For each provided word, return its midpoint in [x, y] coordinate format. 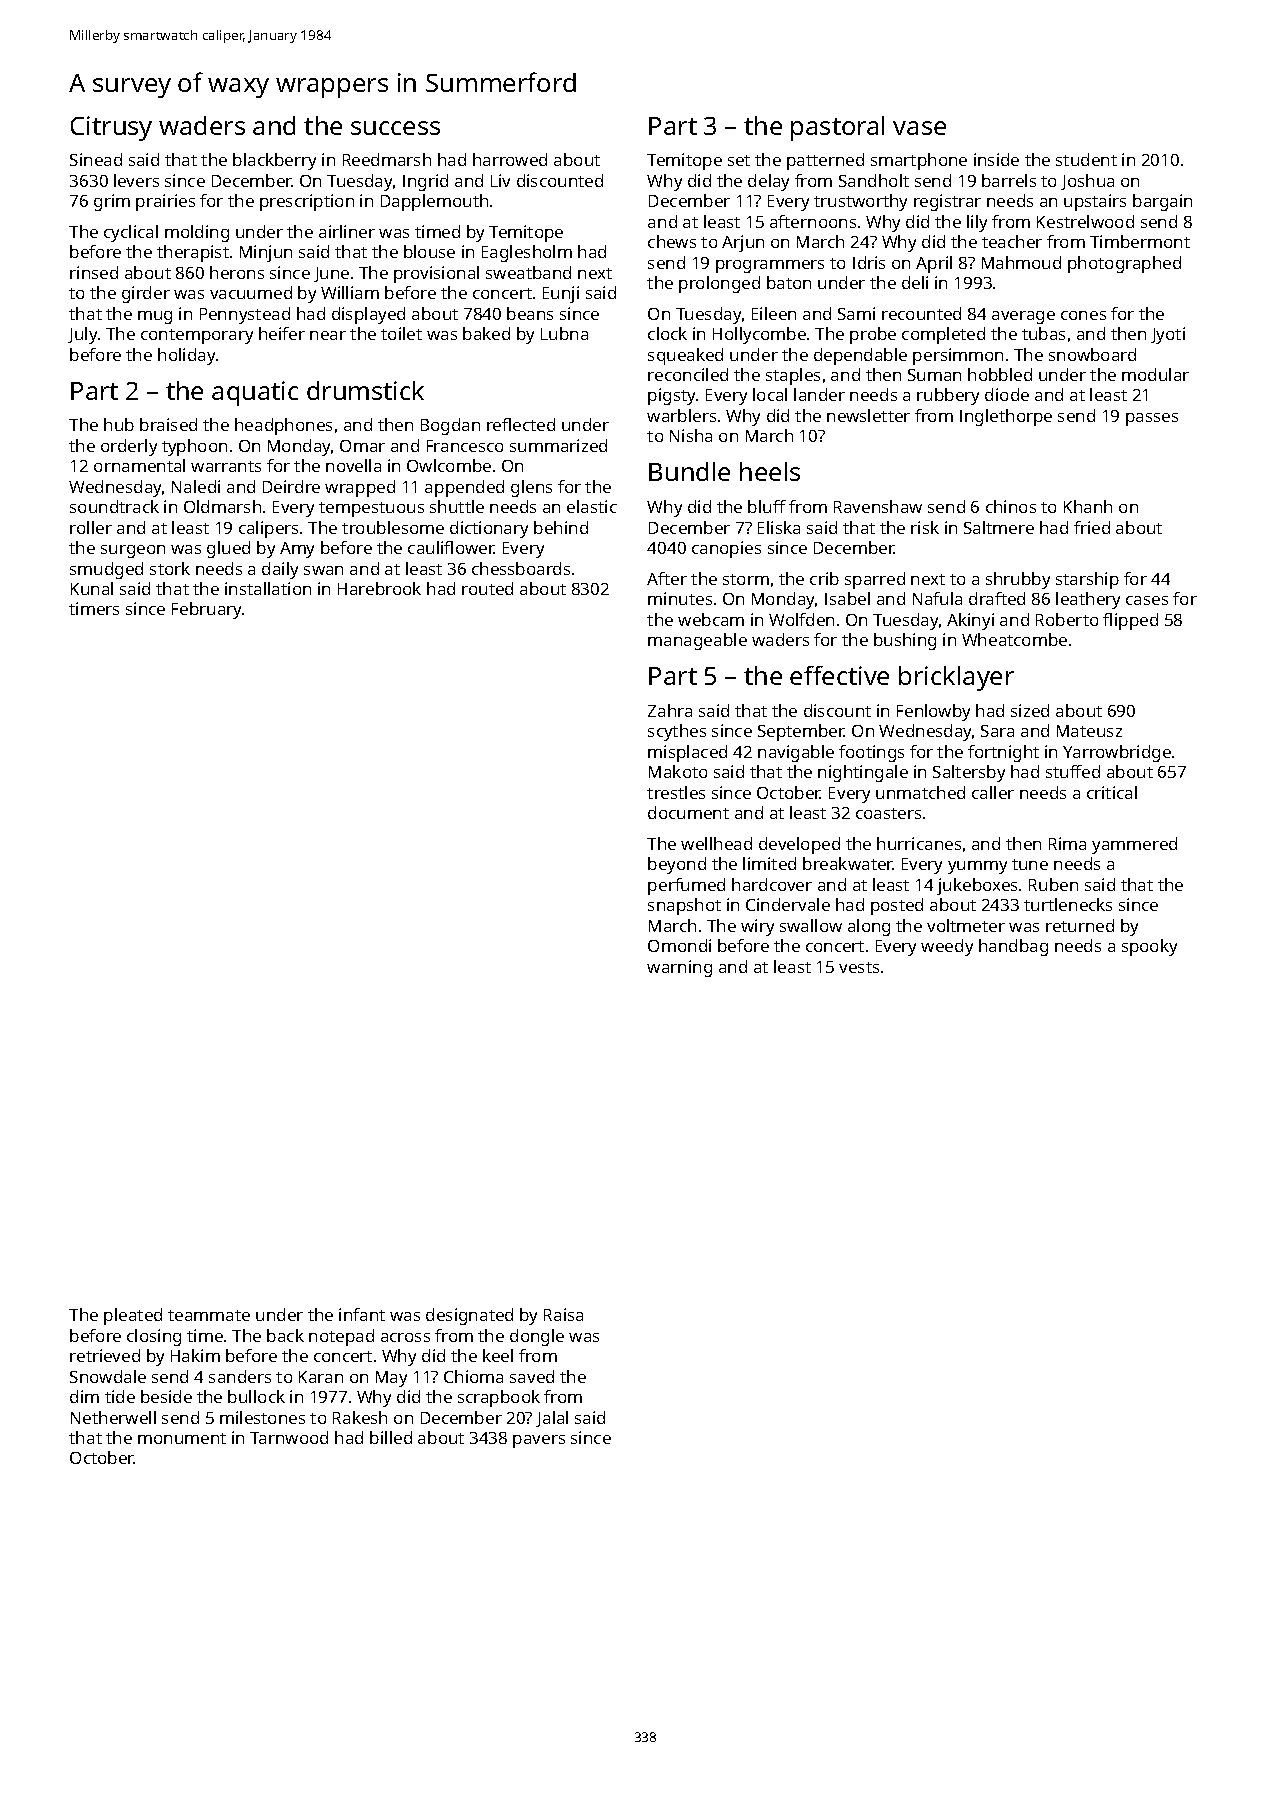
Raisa [563, 1314]
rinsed [94, 272]
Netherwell [113, 1417]
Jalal [552, 1419]
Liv [500, 180]
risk [925, 527]
